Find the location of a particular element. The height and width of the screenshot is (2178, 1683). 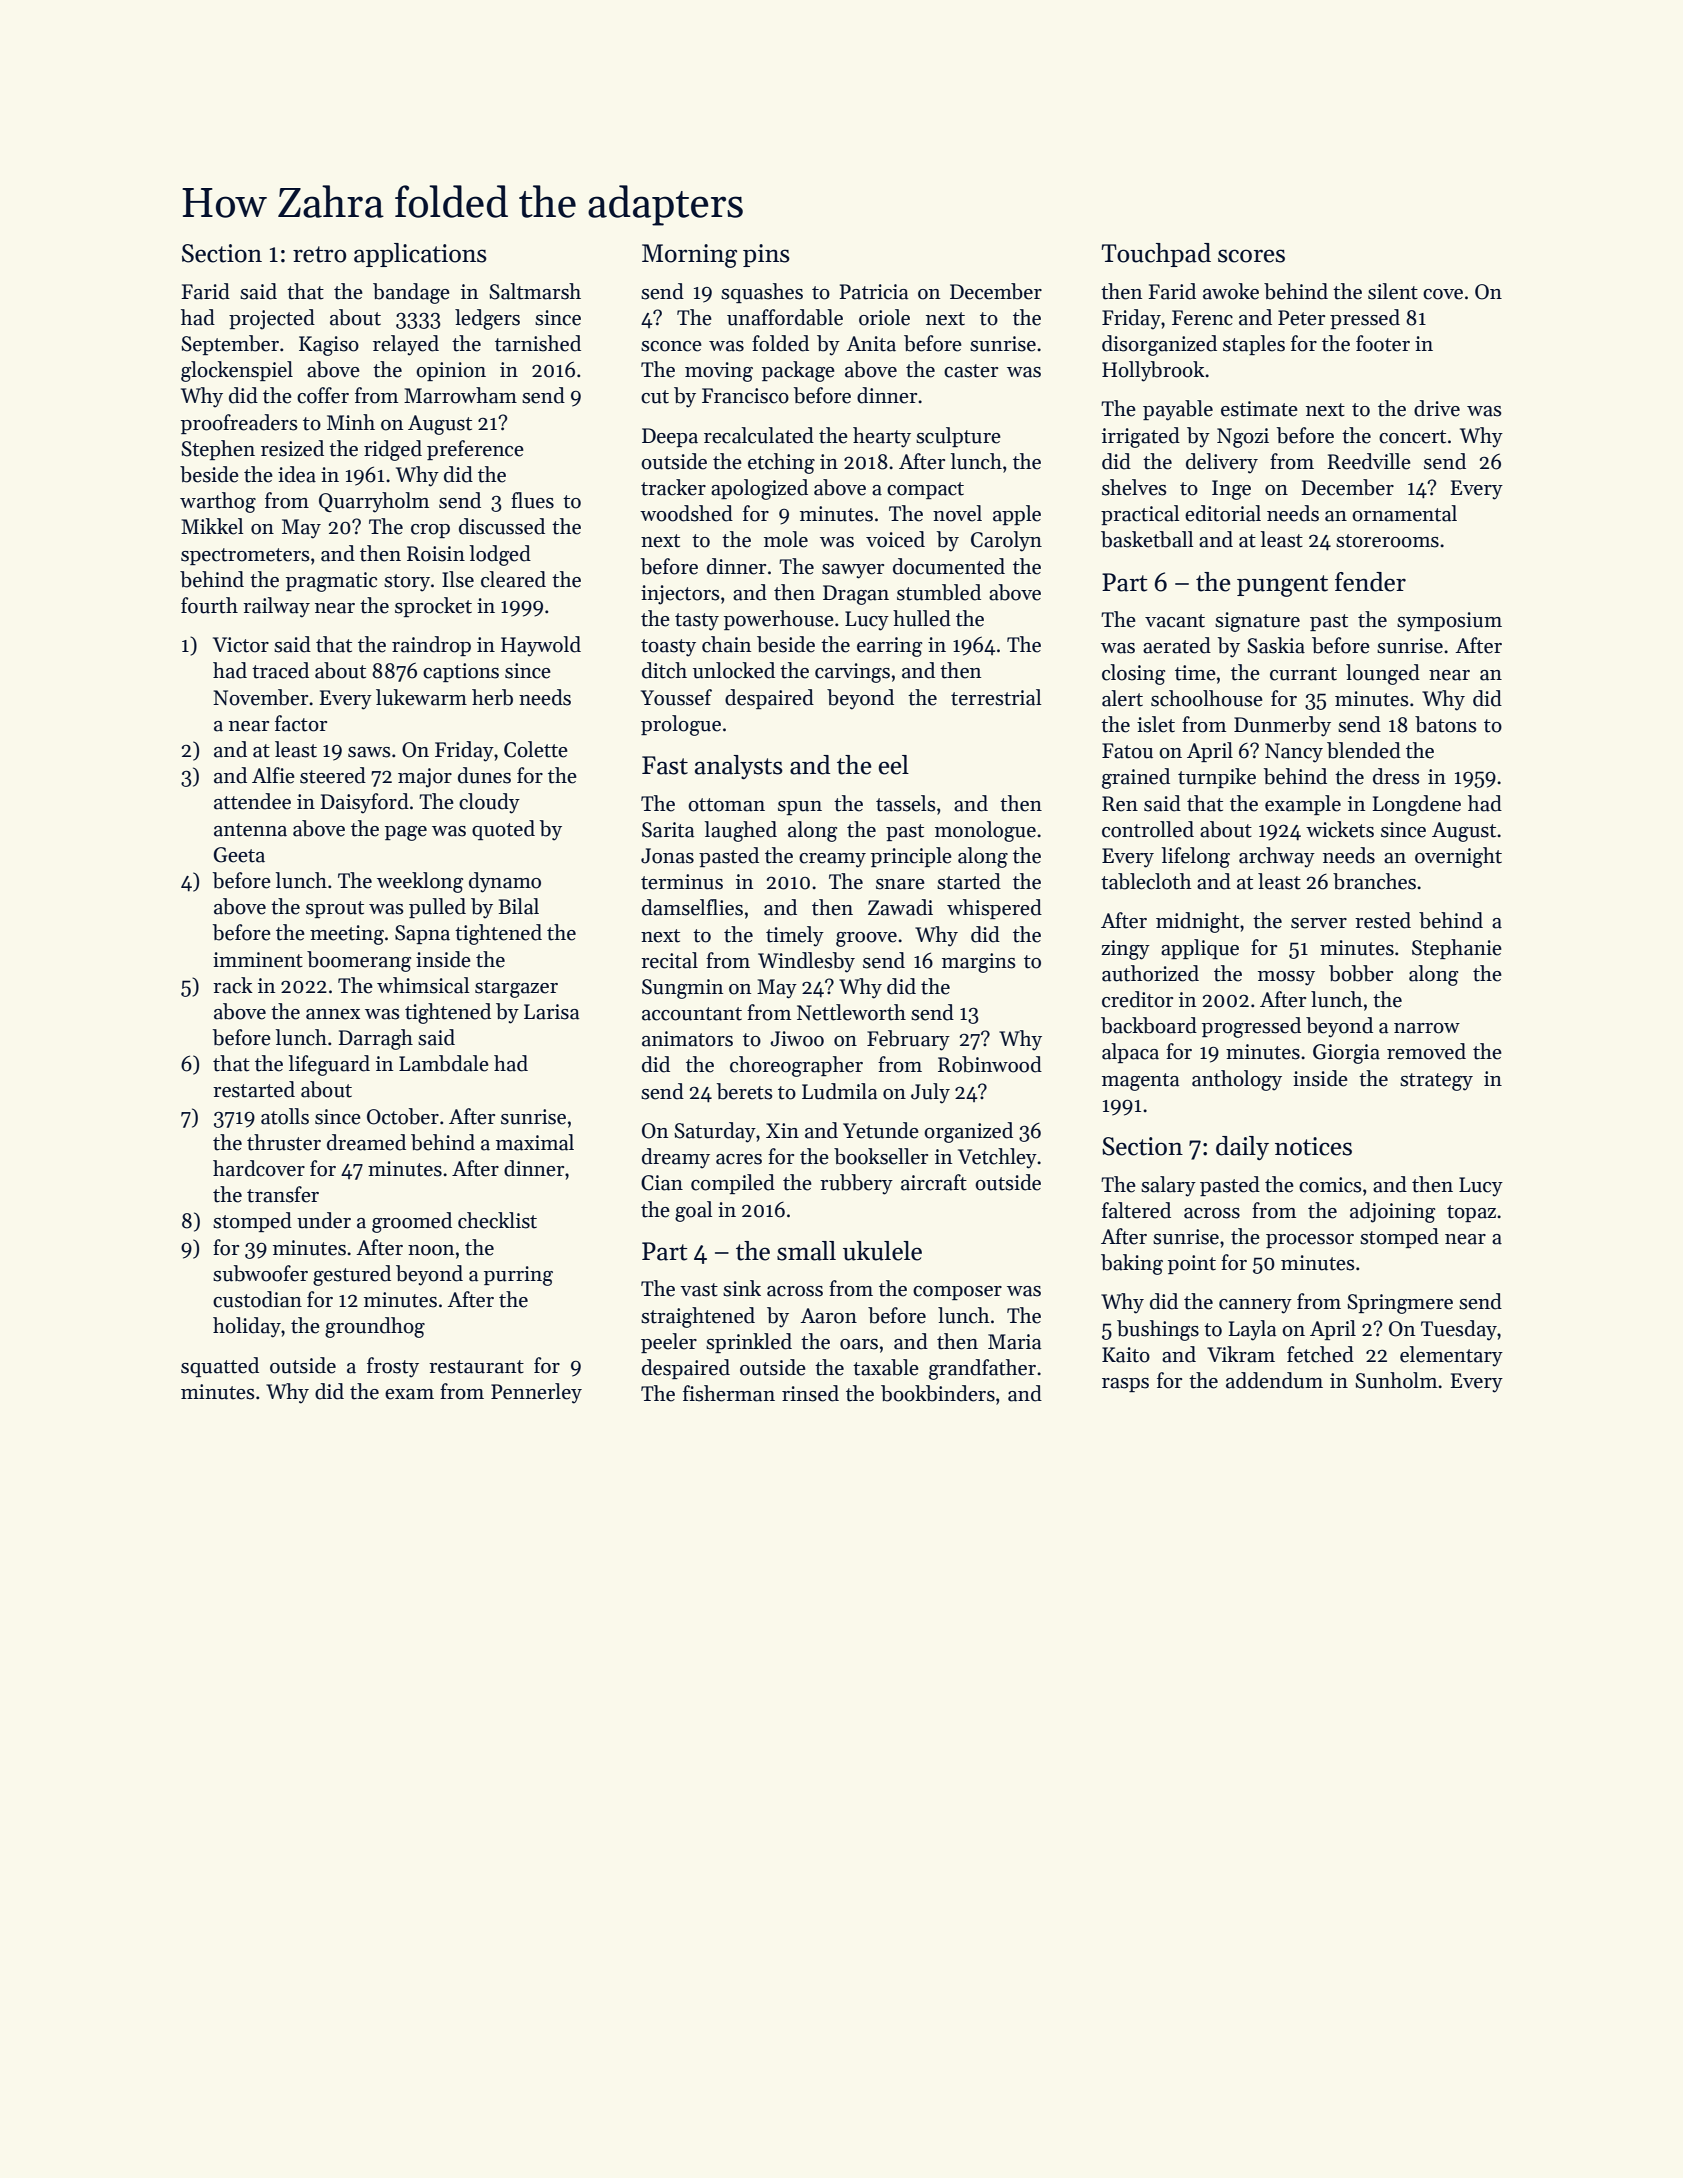

discussed is located at coordinates (502, 526).
